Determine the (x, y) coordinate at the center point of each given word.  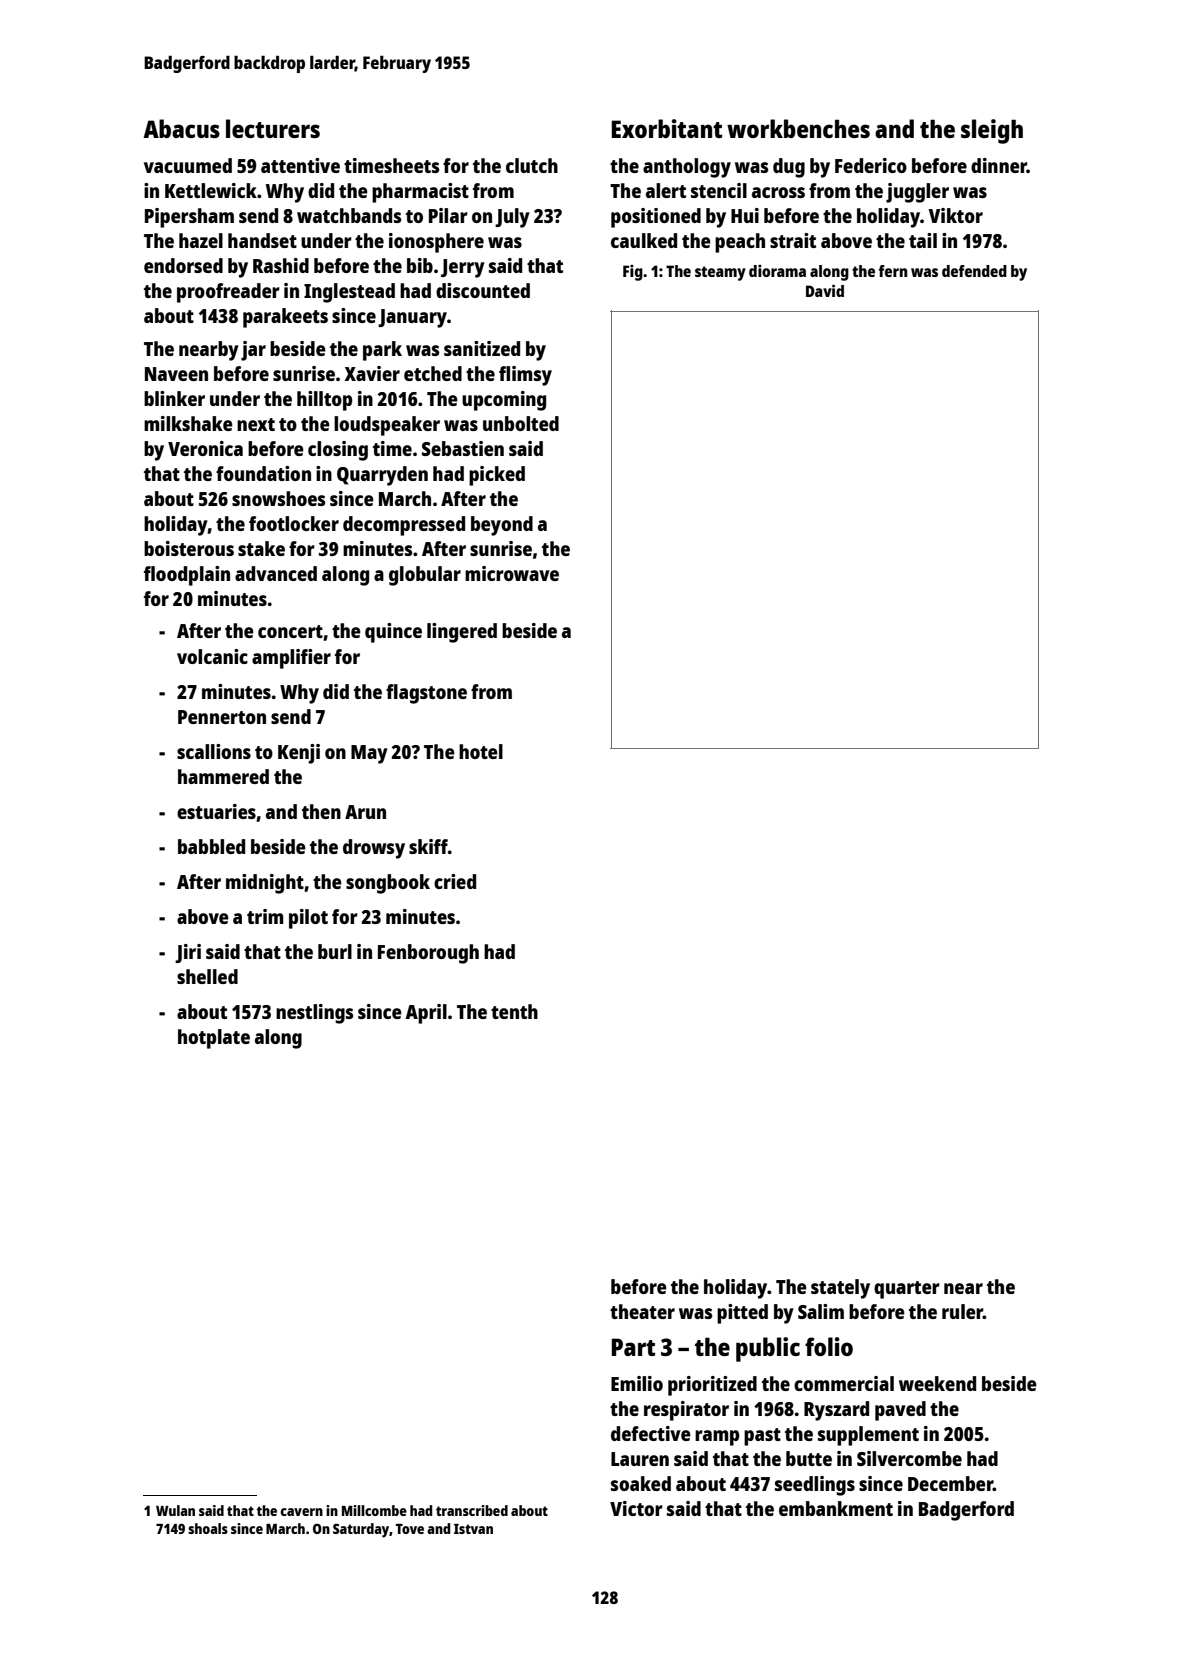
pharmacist (420, 193)
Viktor (955, 215)
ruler (962, 1311)
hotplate (214, 1039)
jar (253, 351)
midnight (265, 884)
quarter (907, 1290)
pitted (742, 1314)
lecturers (273, 128)
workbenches (798, 128)
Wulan (175, 1510)
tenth (514, 1011)
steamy (720, 273)
